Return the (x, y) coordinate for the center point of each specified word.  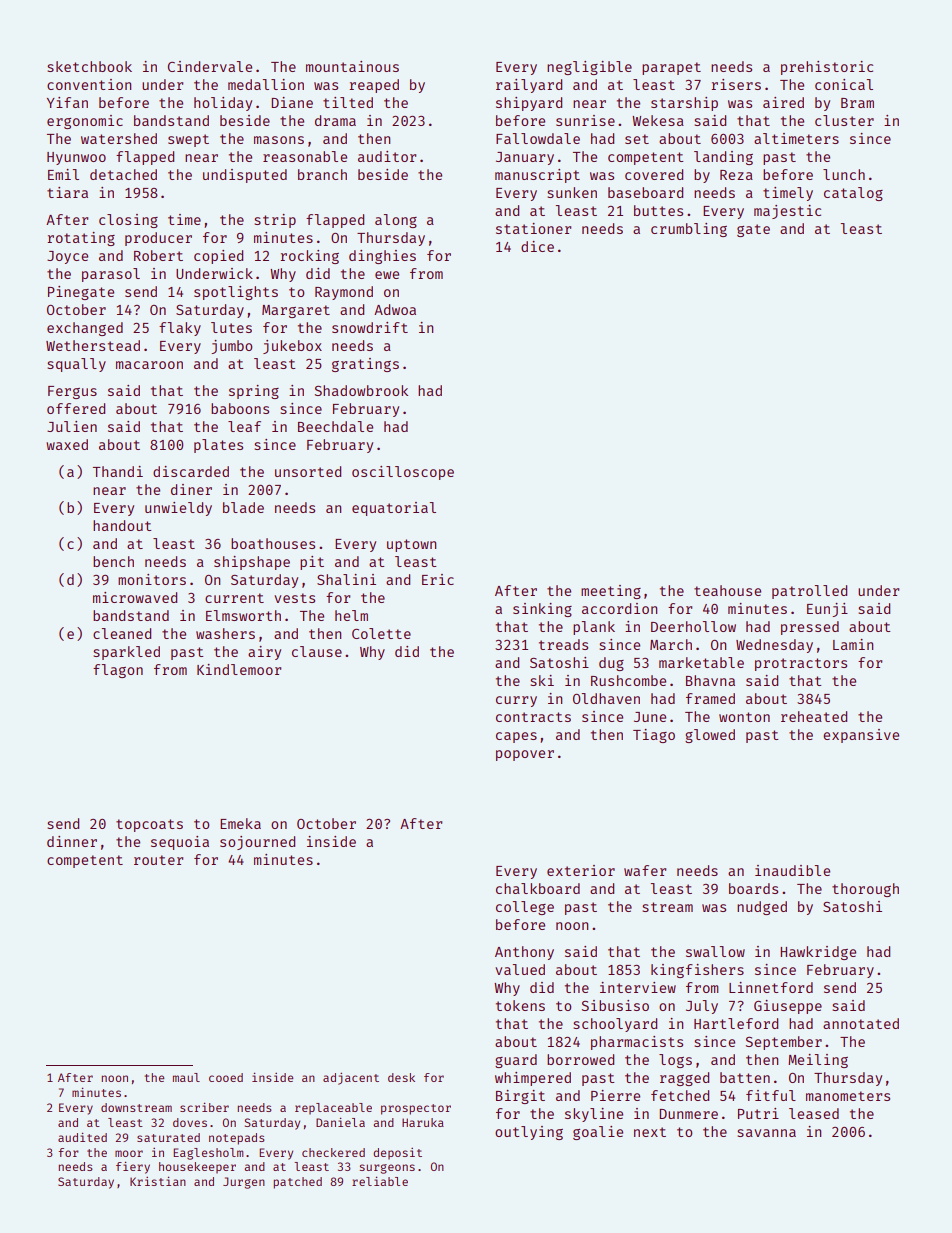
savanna (766, 1133)
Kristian (158, 1181)
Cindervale (210, 66)
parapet (671, 68)
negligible (589, 68)
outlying (529, 1133)
